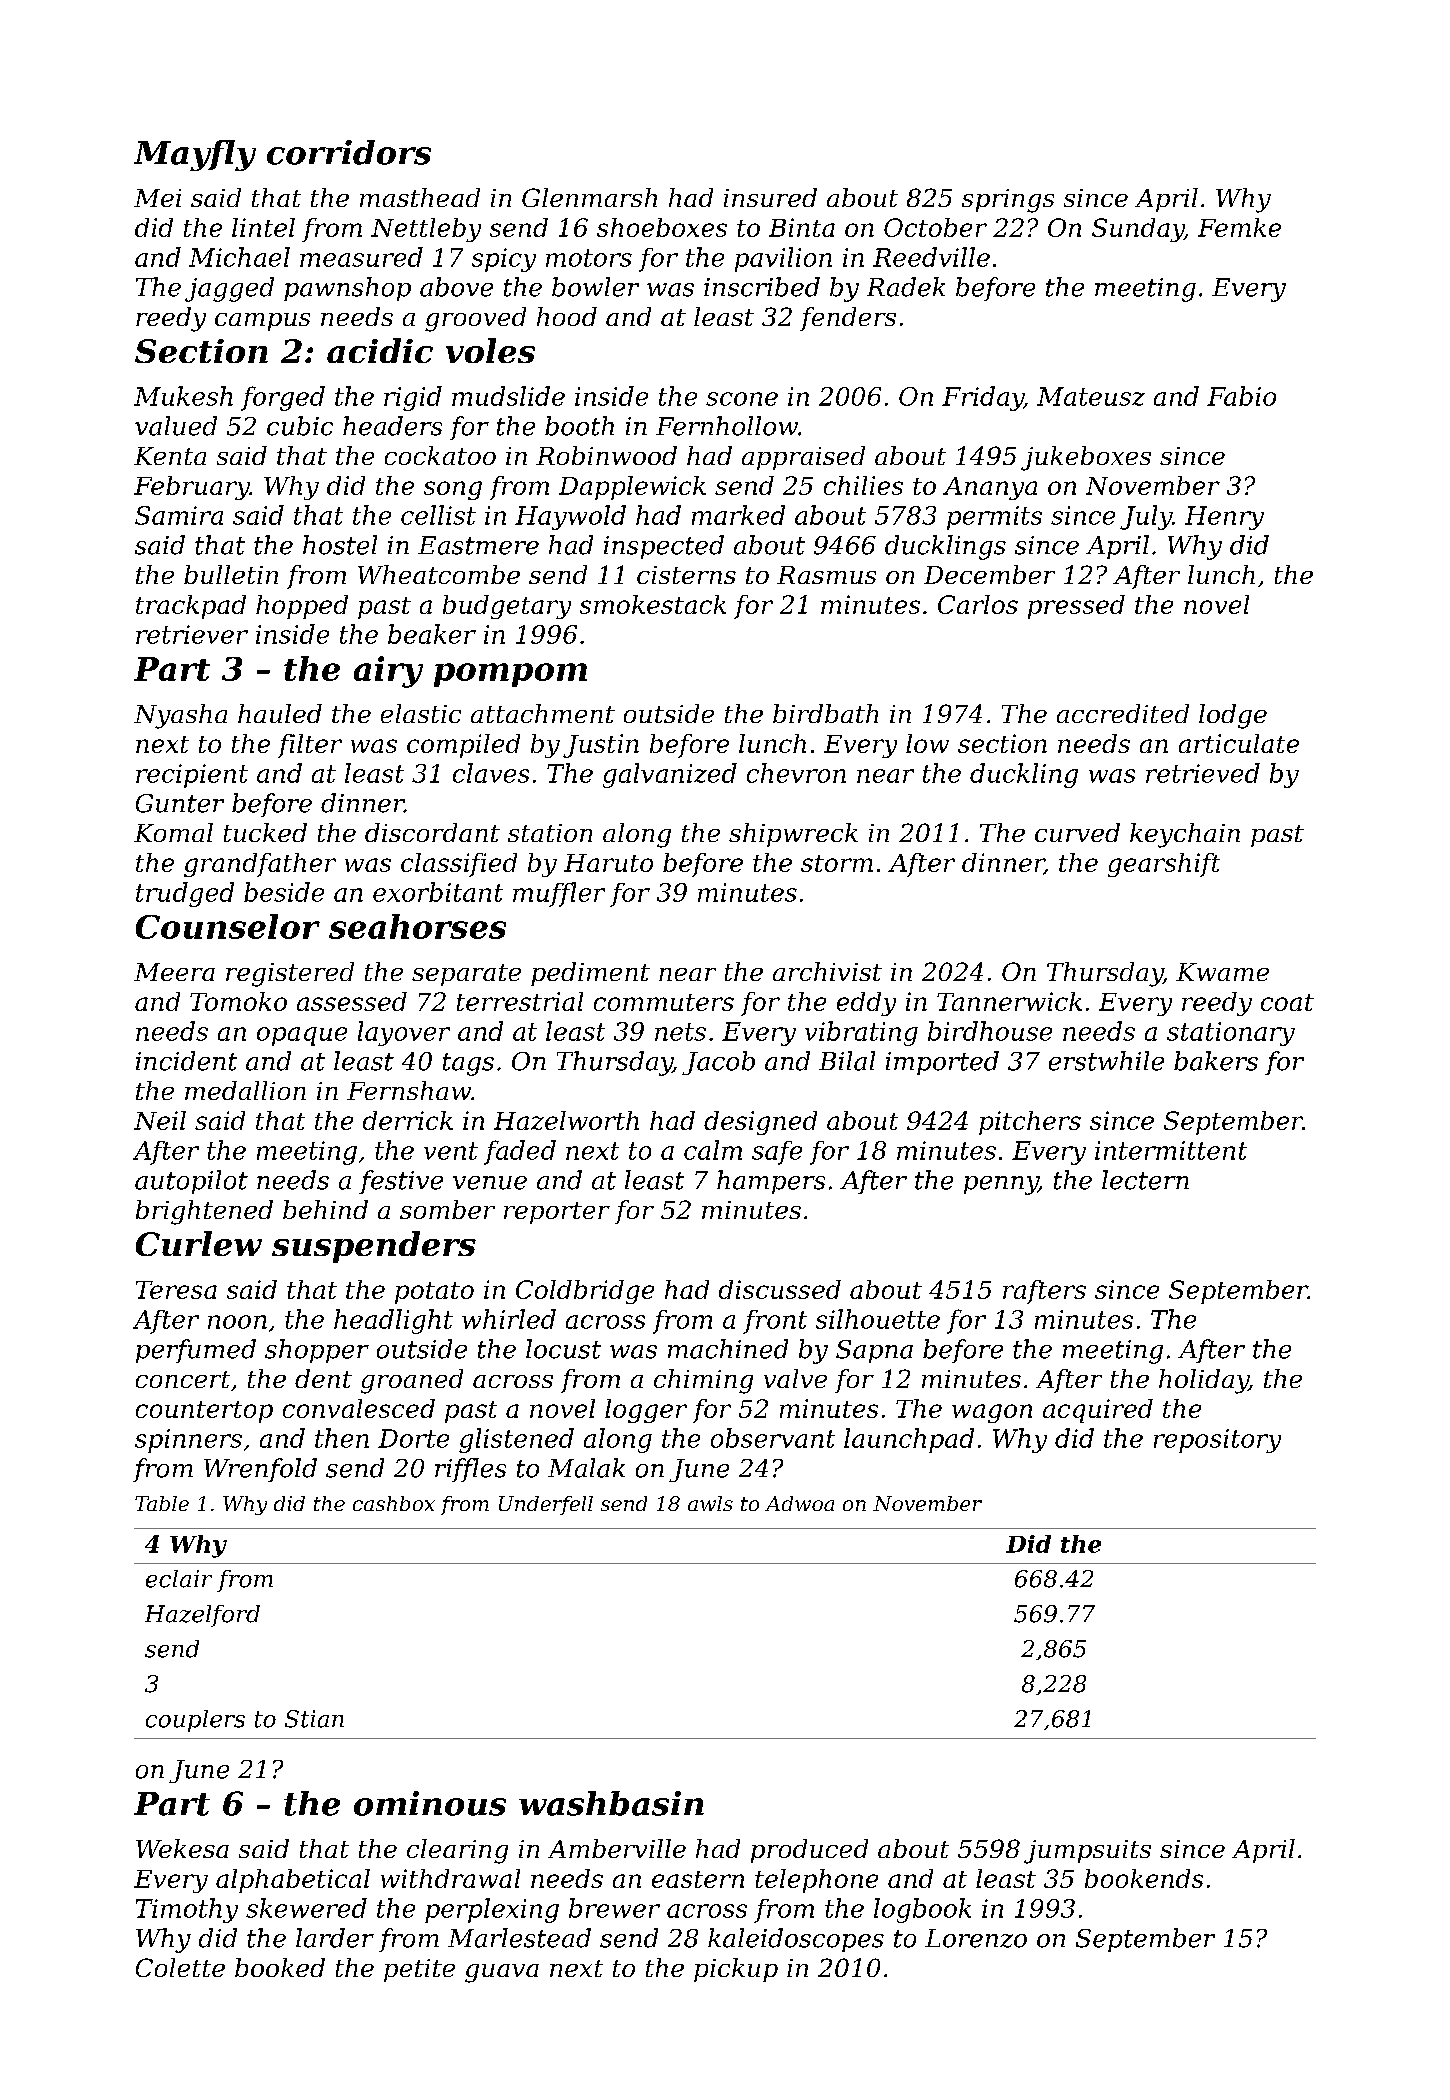 This document has height=2100, width=1450. What do you see at coordinates (809, 1851) in the document?
I see `produced` at bounding box center [809, 1851].
